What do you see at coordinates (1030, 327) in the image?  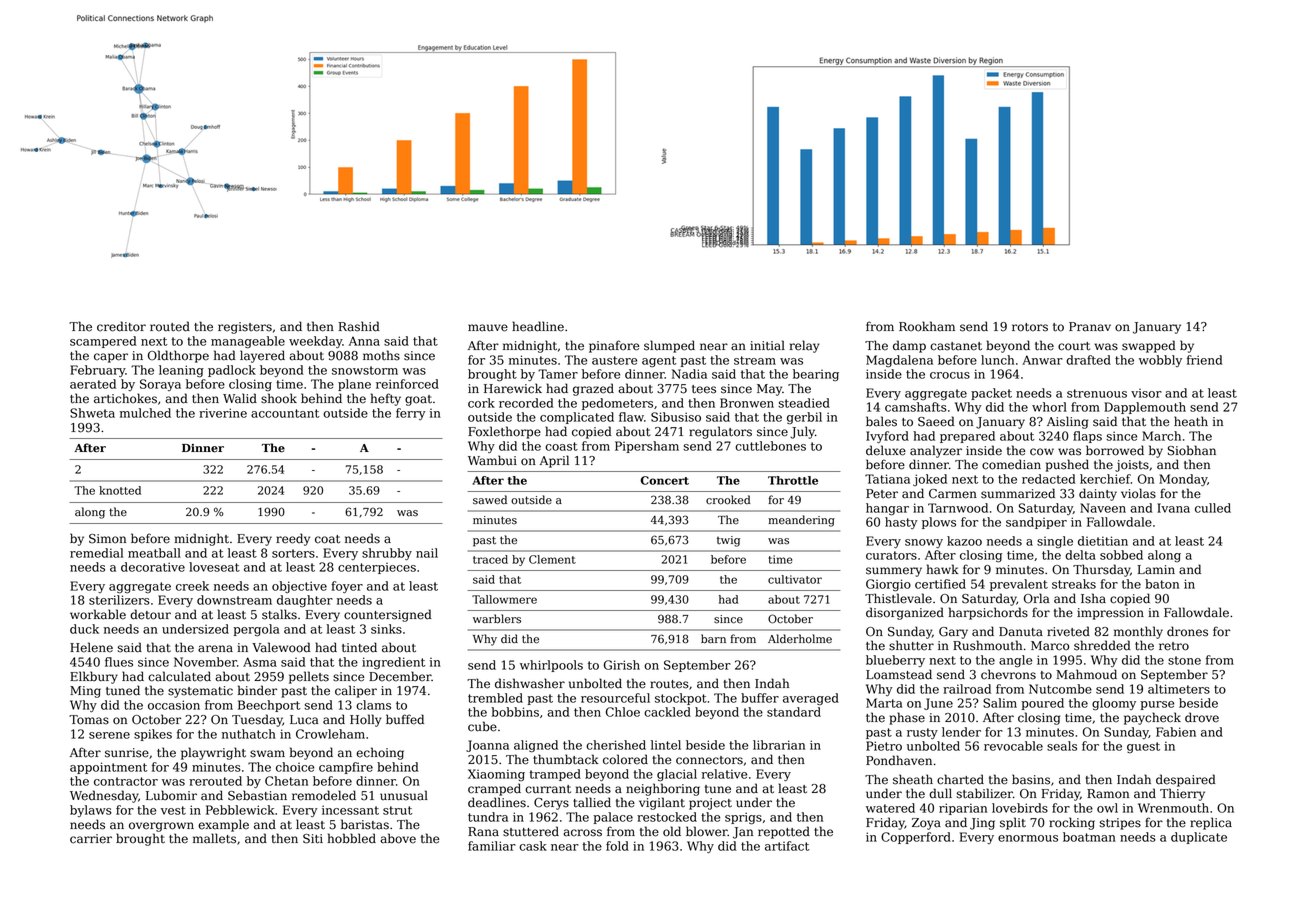 I see `rotors` at bounding box center [1030, 327].
